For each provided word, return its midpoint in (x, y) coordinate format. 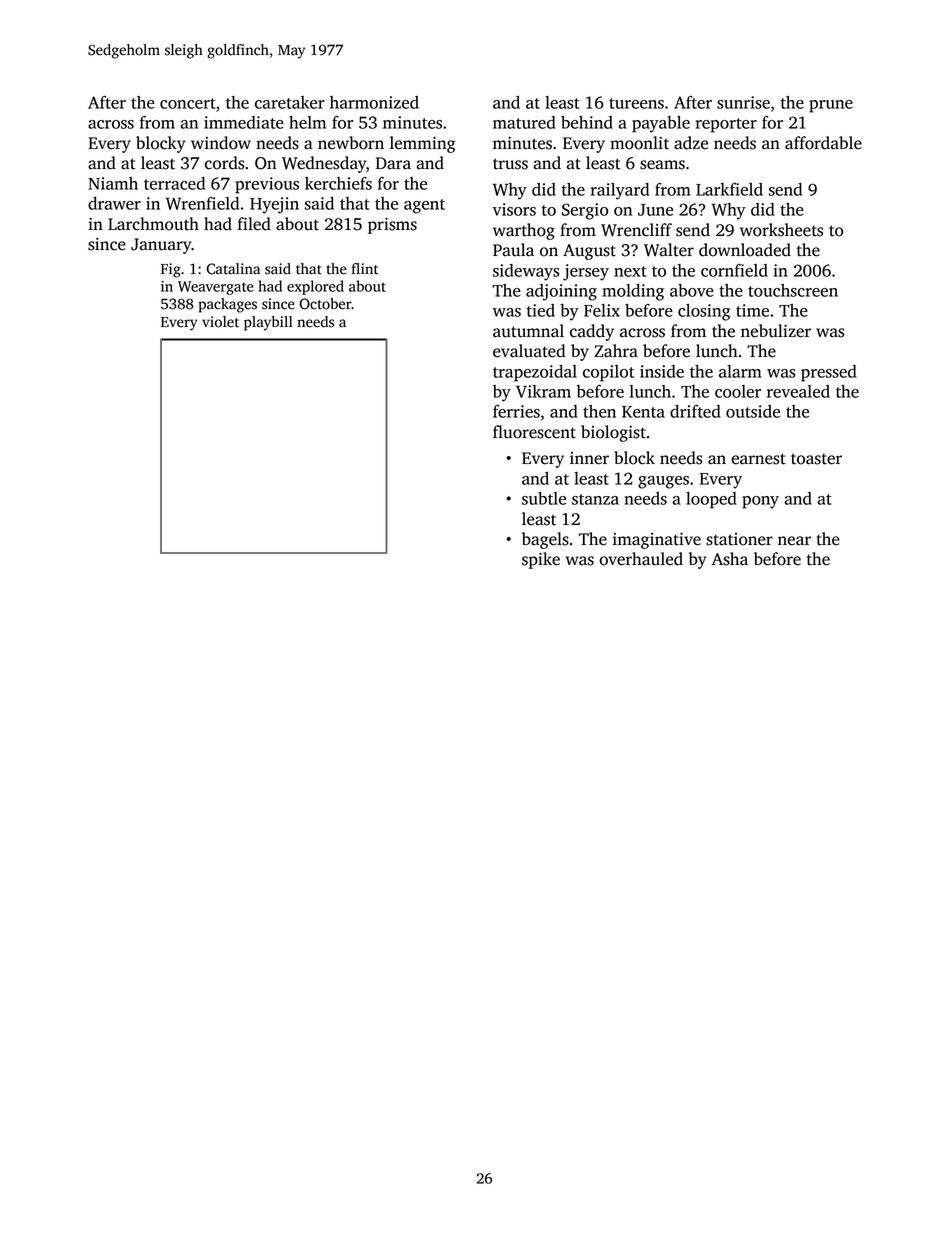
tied (541, 310)
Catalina (233, 269)
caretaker (290, 102)
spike (541, 560)
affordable (823, 143)
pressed (829, 373)
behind (587, 122)
